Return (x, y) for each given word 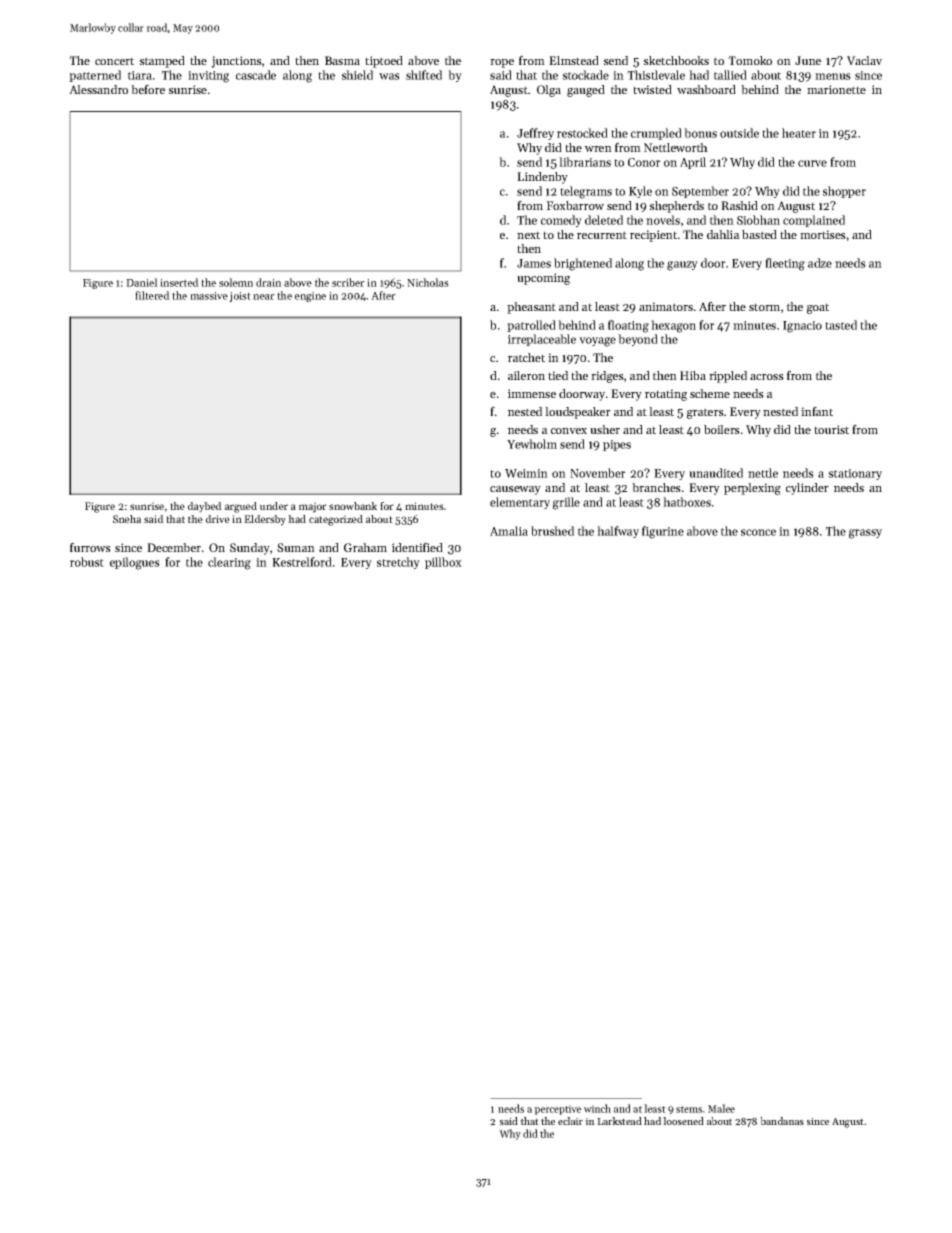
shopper (844, 192)
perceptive (557, 1110)
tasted (841, 325)
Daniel (142, 282)
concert (114, 61)
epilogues (135, 563)
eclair (570, 1121)
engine (310, 297)
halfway (618, 532)
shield (357, 75)
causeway (515, 490)
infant (817, 411)
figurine (663, 532)
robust (87, 562)
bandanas (782, 1121)
